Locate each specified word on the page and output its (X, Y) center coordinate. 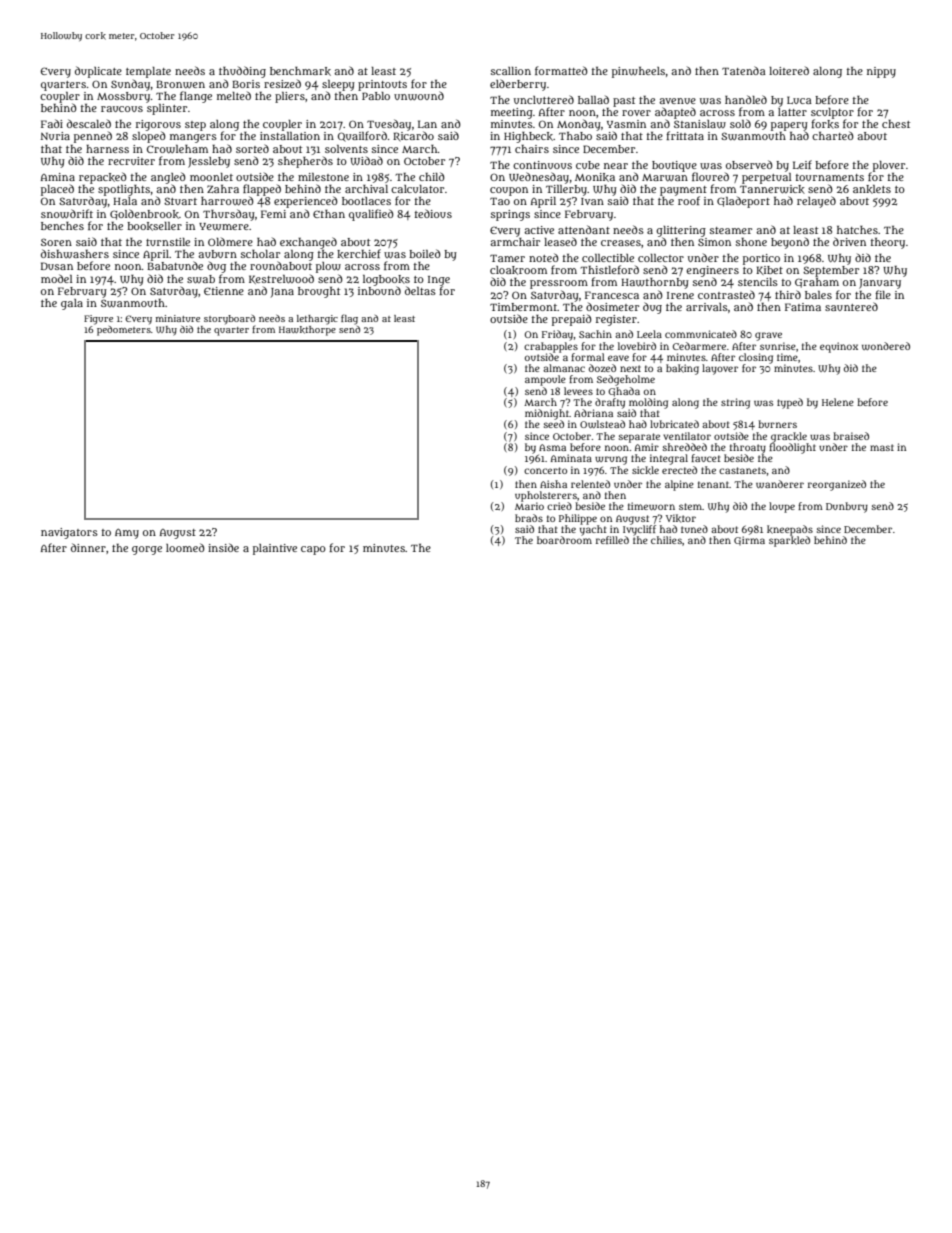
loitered (789, 71)
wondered (886, 346)
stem (690, 506)
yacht (593, 530)
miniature (178, 318)
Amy (127, 534)
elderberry (518, 85)
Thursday (229, 215)
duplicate (98, 72)
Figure (98, 320)
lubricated (674, 424)
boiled (425, 253)
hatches (857, 230)
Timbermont (523, 307)
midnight (547, 414)
